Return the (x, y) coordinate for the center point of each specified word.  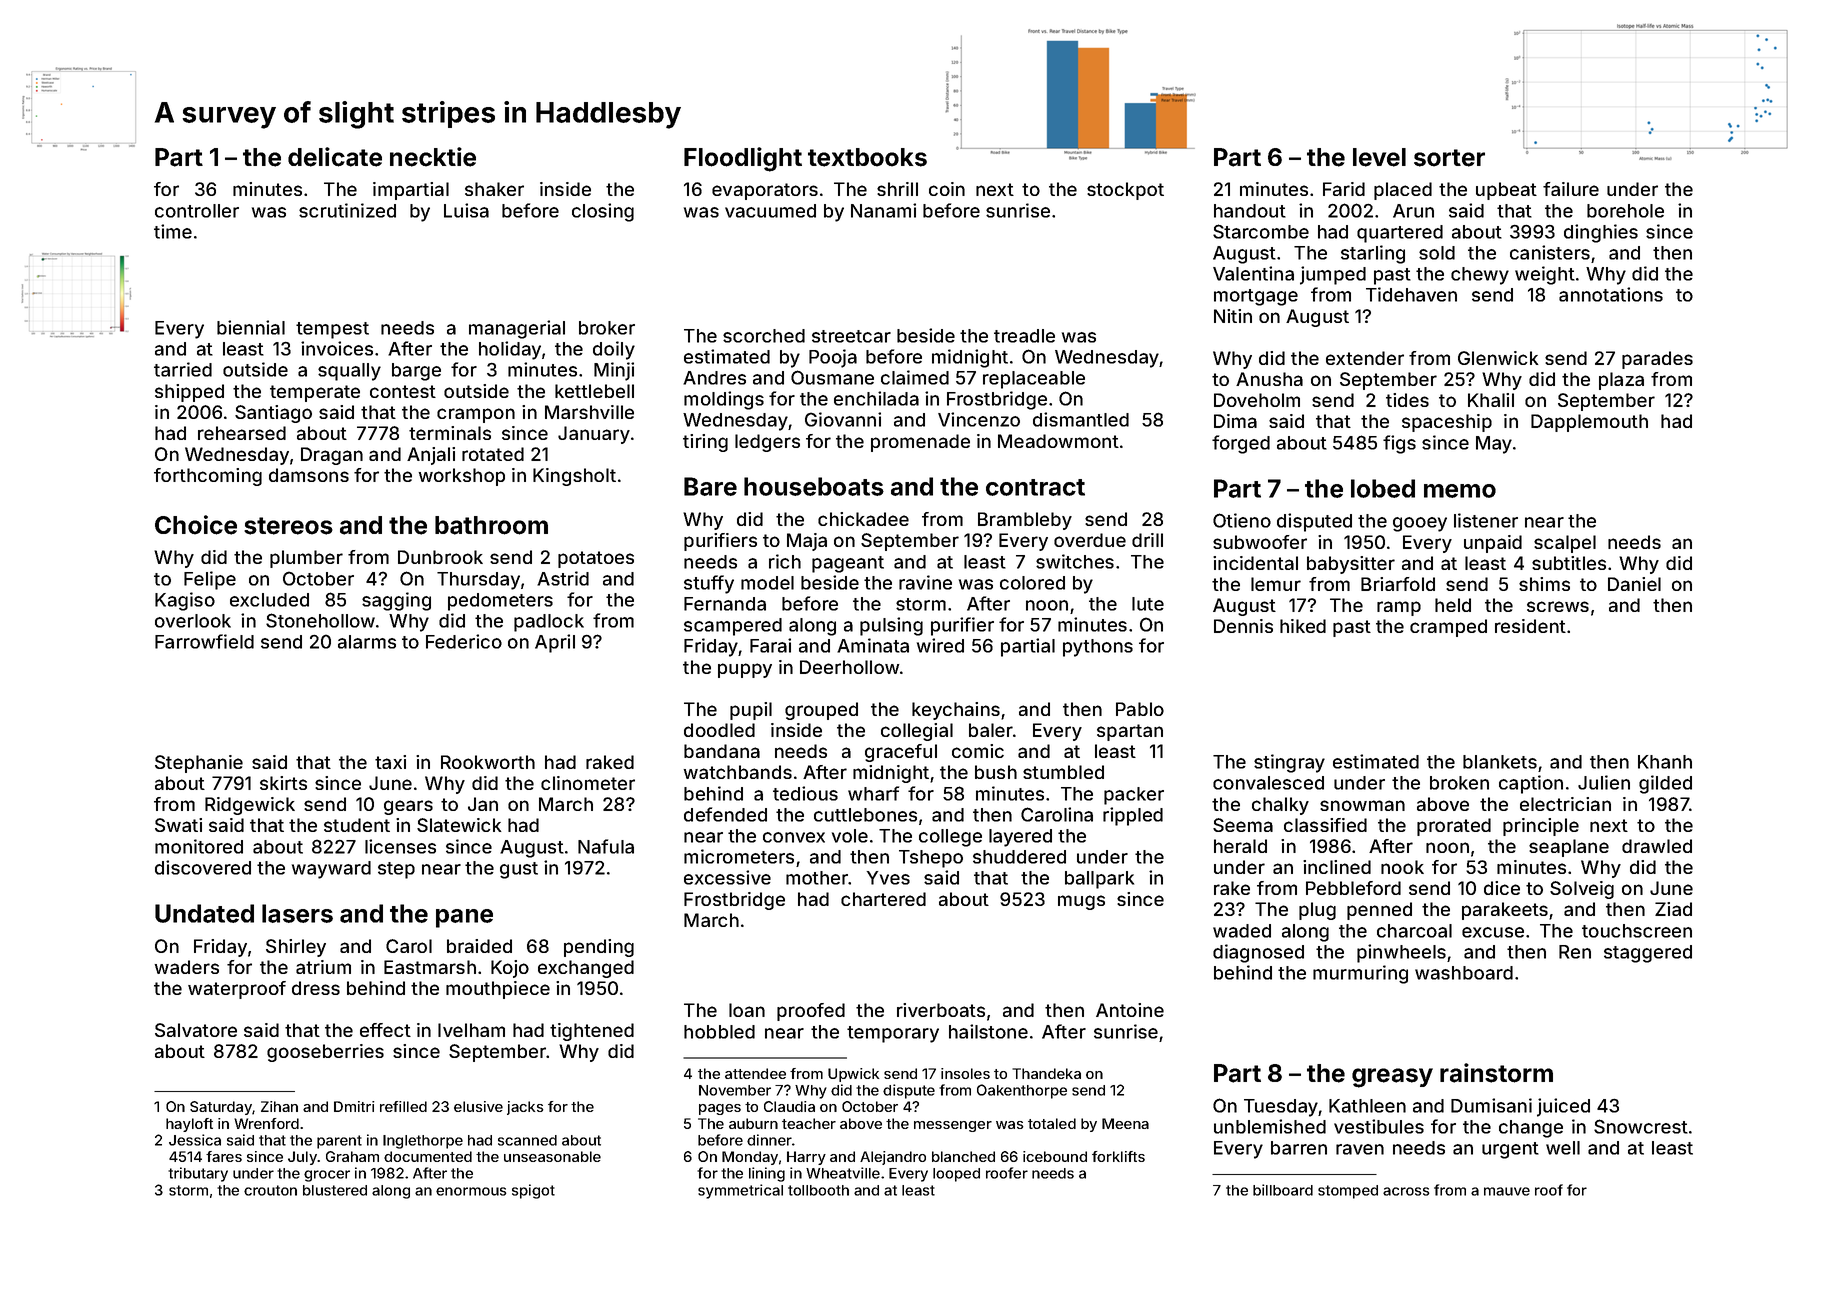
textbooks (867, 157)
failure (1571, 189)
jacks (525, 1108)
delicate (335, 157)
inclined (1337, 867)
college (950, 838)
